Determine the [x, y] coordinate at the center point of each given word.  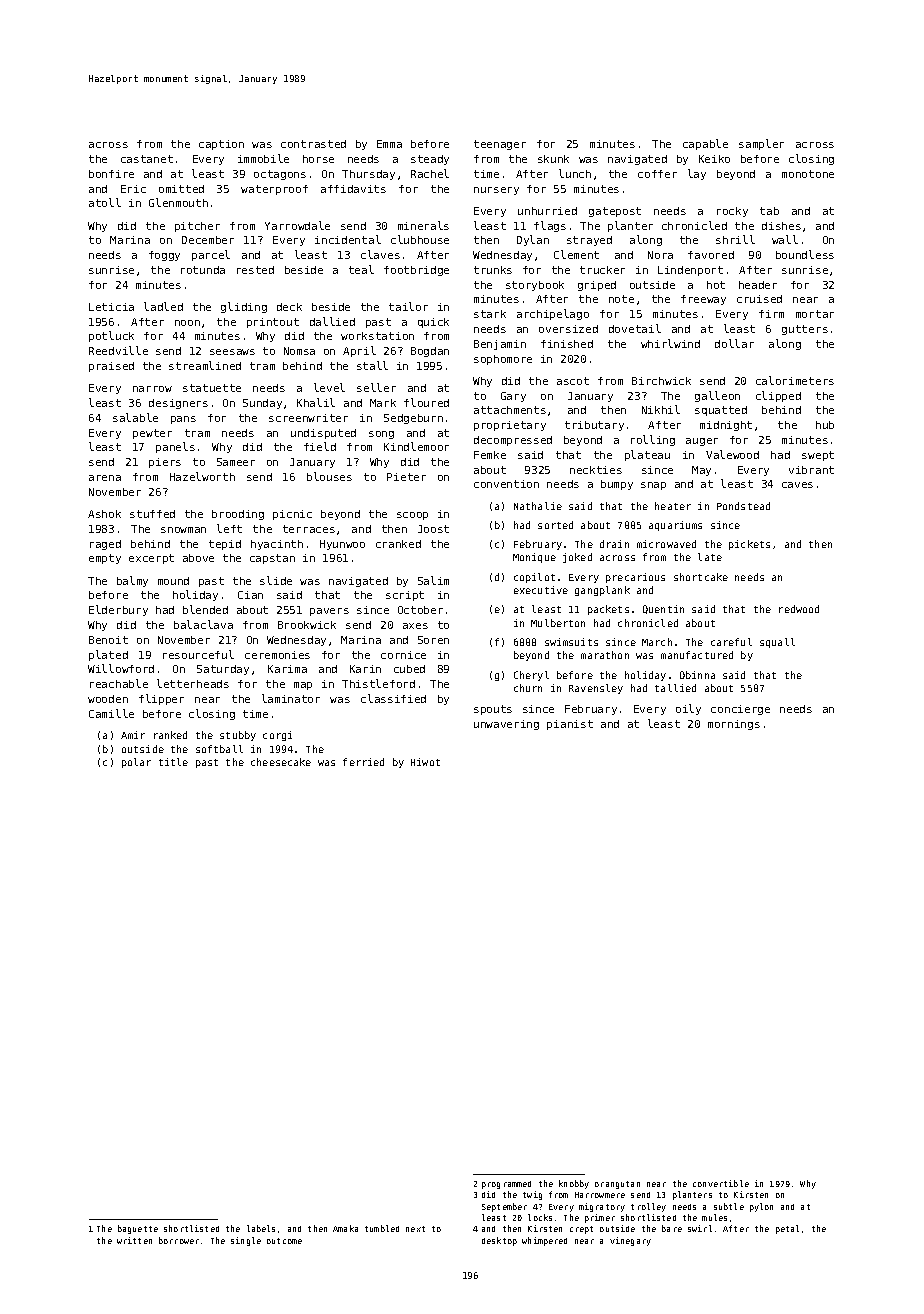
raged [105, 545]
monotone [808, 174]
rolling [653, 440]
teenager [500, 145]
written [134, 1240]
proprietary [510, 426]
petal [787, 1229]
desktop [499, 1241]
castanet [147, 159]
